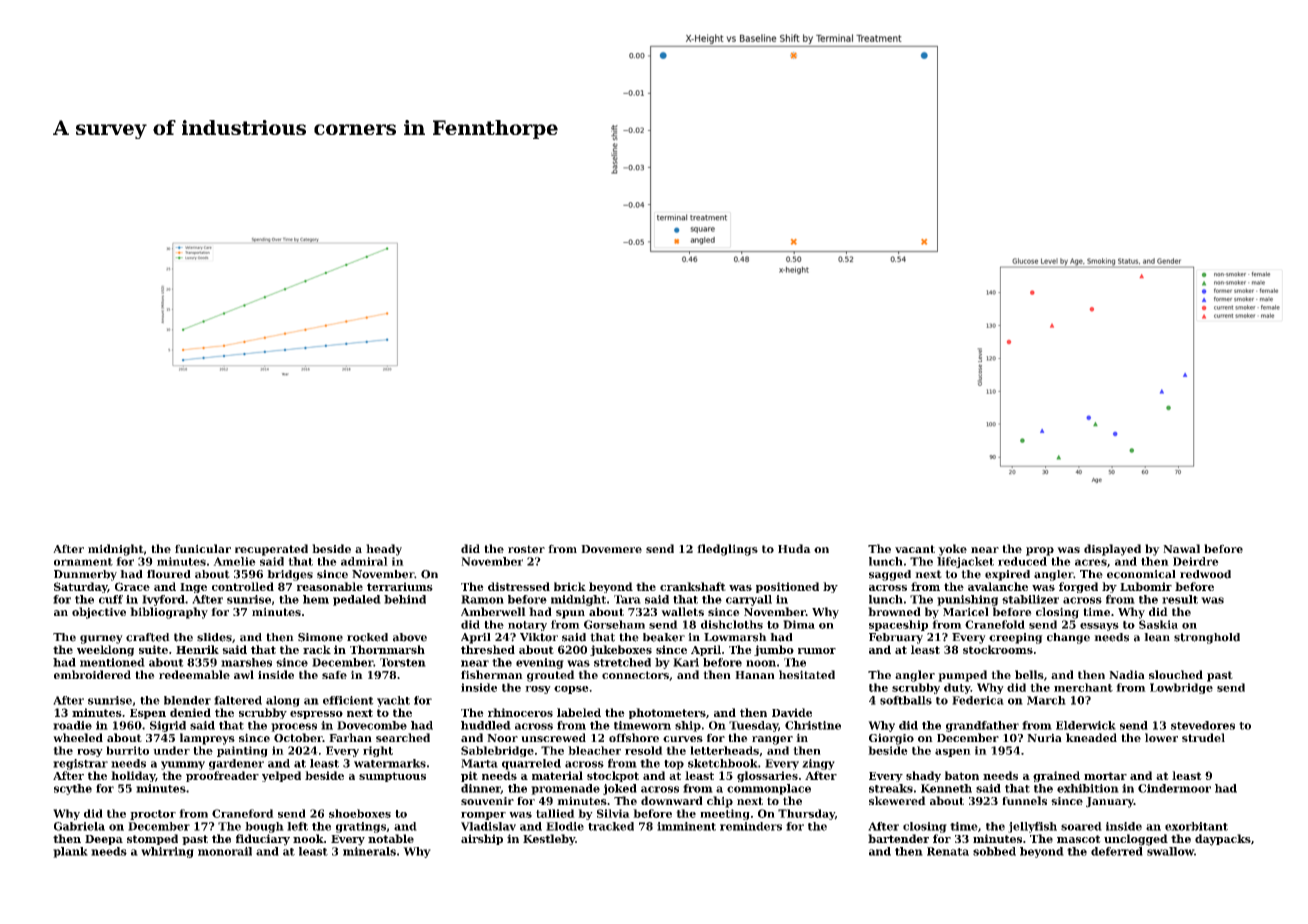 The width and height of the document is (1308, 924). Describe the element at coordinates (982, 726) in the document. I see `grandfather` at that location.
